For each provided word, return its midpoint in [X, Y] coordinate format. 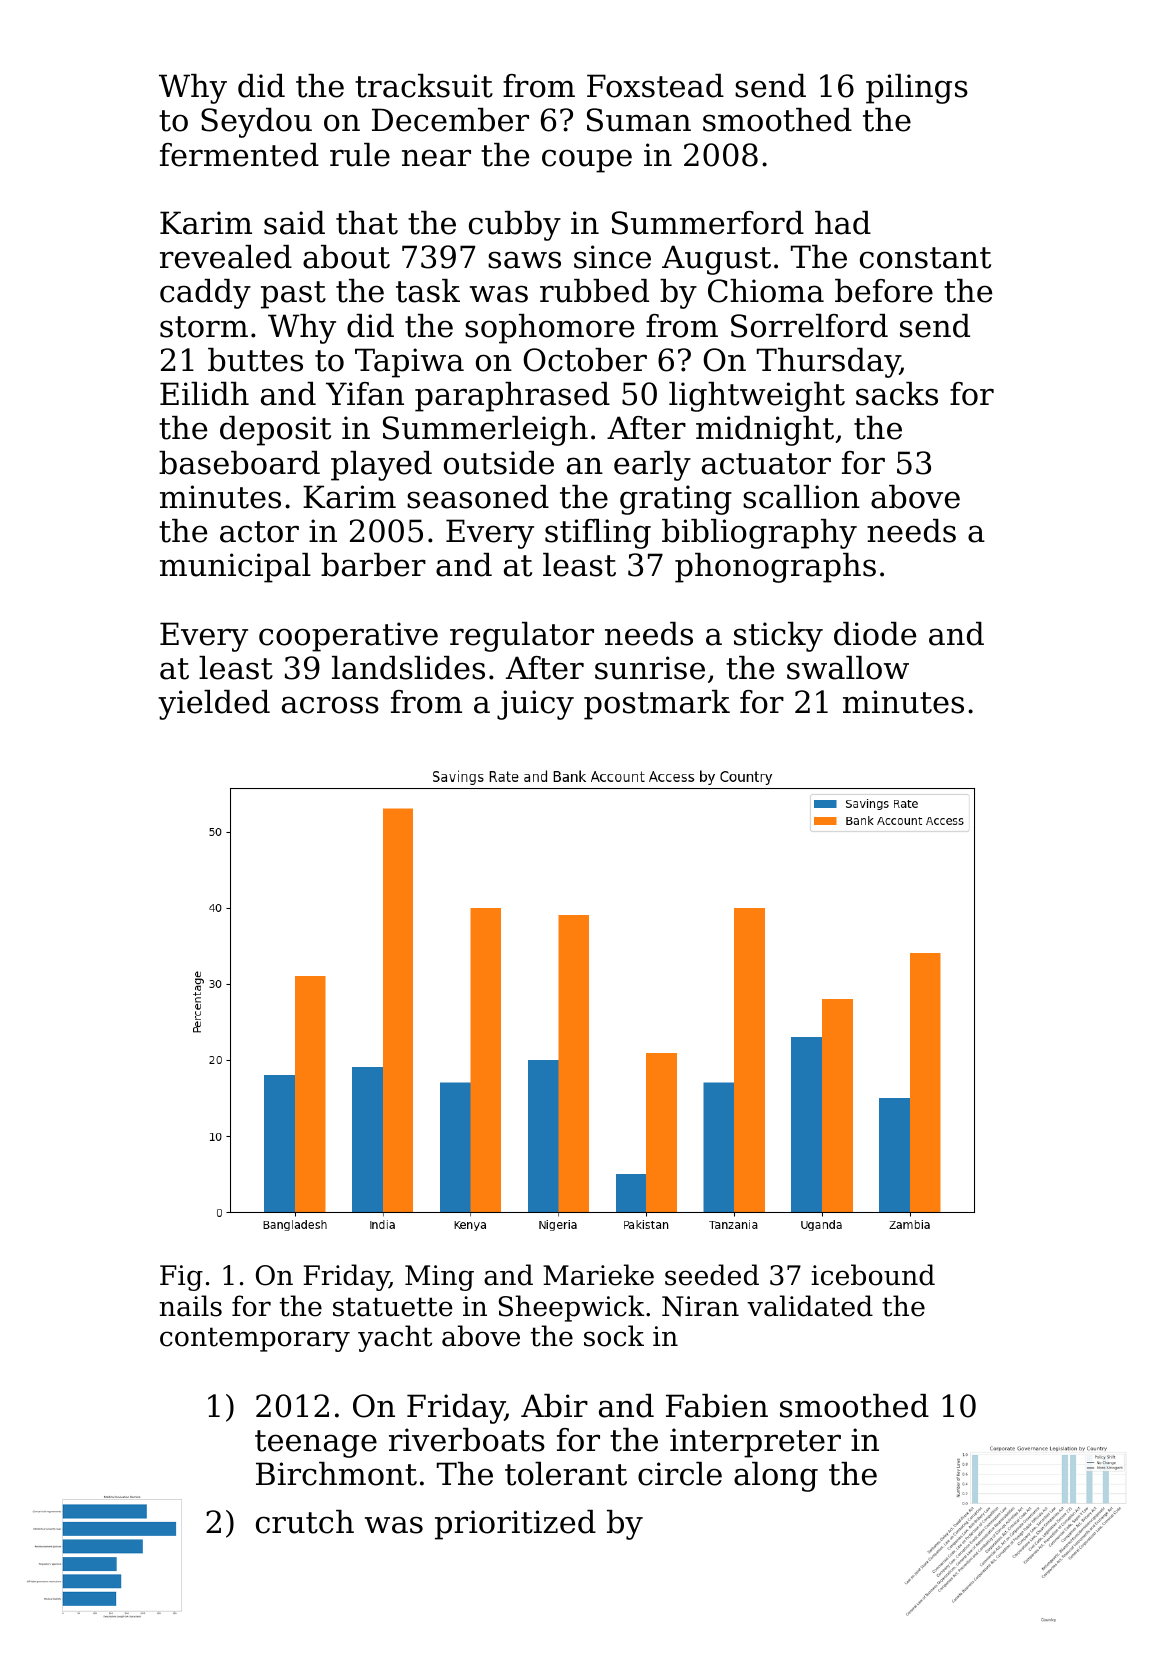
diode [875, 634]
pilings [917, 89]
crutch [305, 1522]
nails [190, 1306]
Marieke [598, 1275]
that [367, 223]
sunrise [650, 668]
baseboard [239, 463]
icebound [873, 1275]
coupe [587, 161]
